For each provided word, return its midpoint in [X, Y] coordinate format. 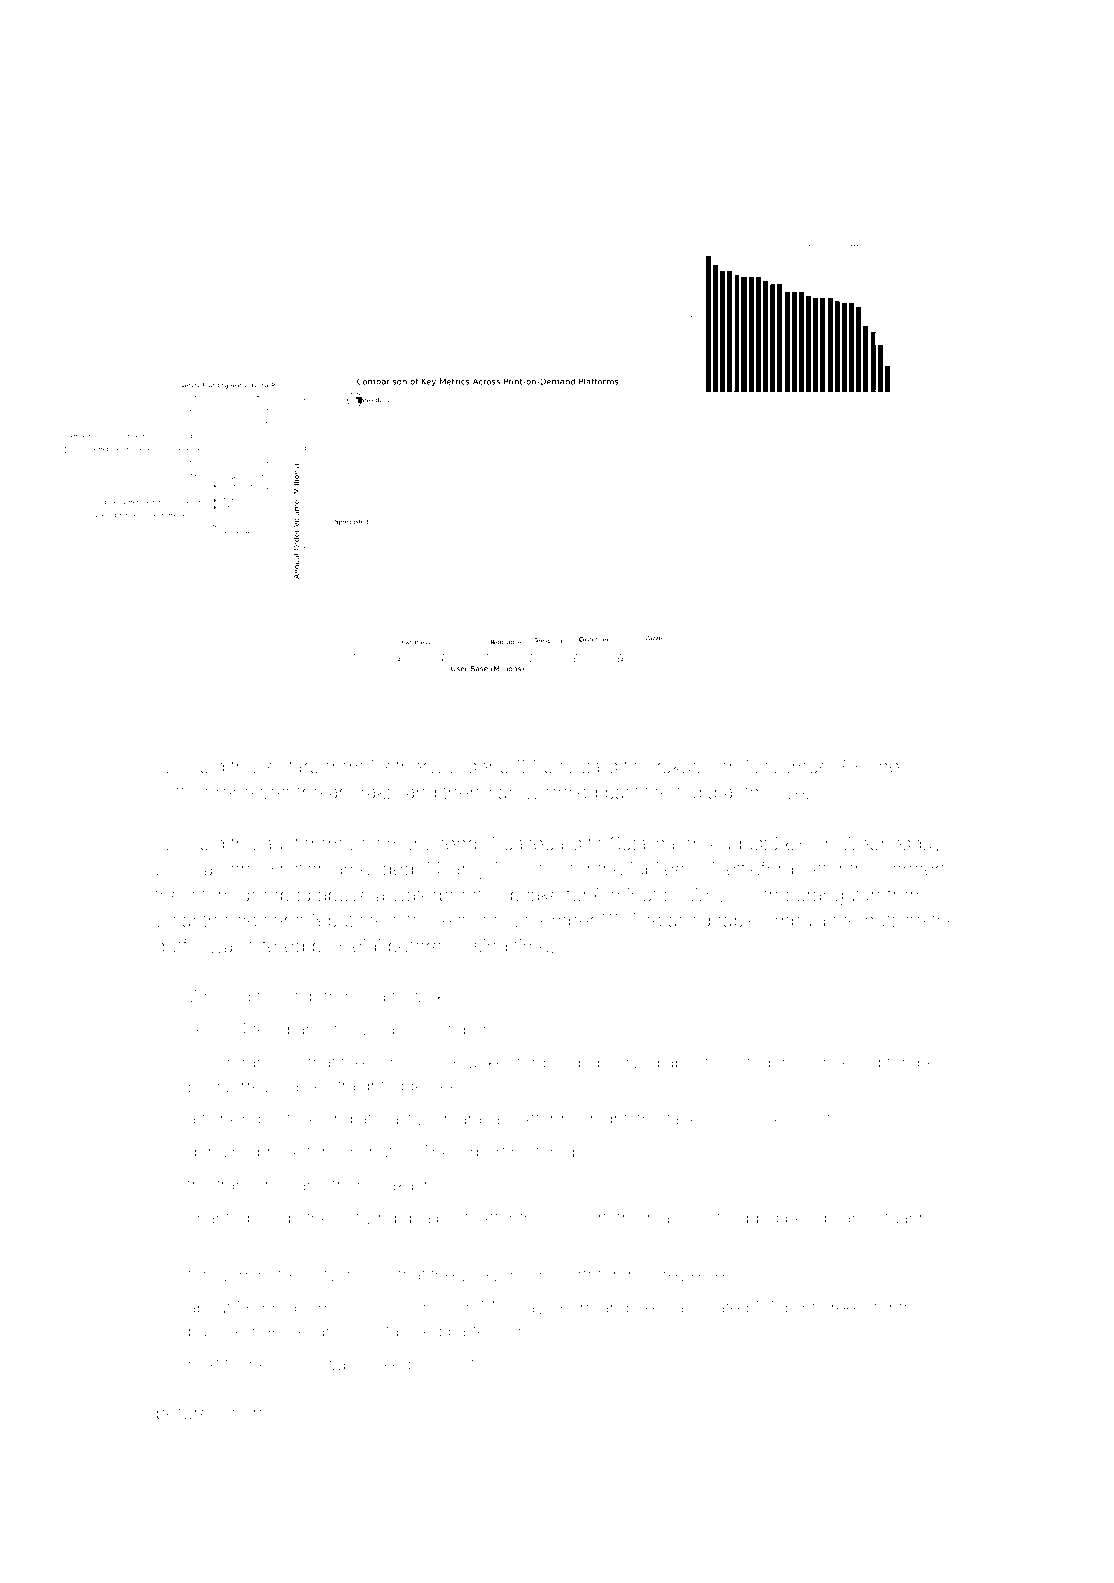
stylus [296, 1366]
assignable [713, 922]
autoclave [764, 792]
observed [623, 1062]
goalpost [435, 1220]
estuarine [902, 1217]
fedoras [775, 1062]
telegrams [290, 1031]
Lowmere [390, 843]
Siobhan [189, 869]
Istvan [333, 1274]
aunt [281, 844]
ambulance [811, 920]
